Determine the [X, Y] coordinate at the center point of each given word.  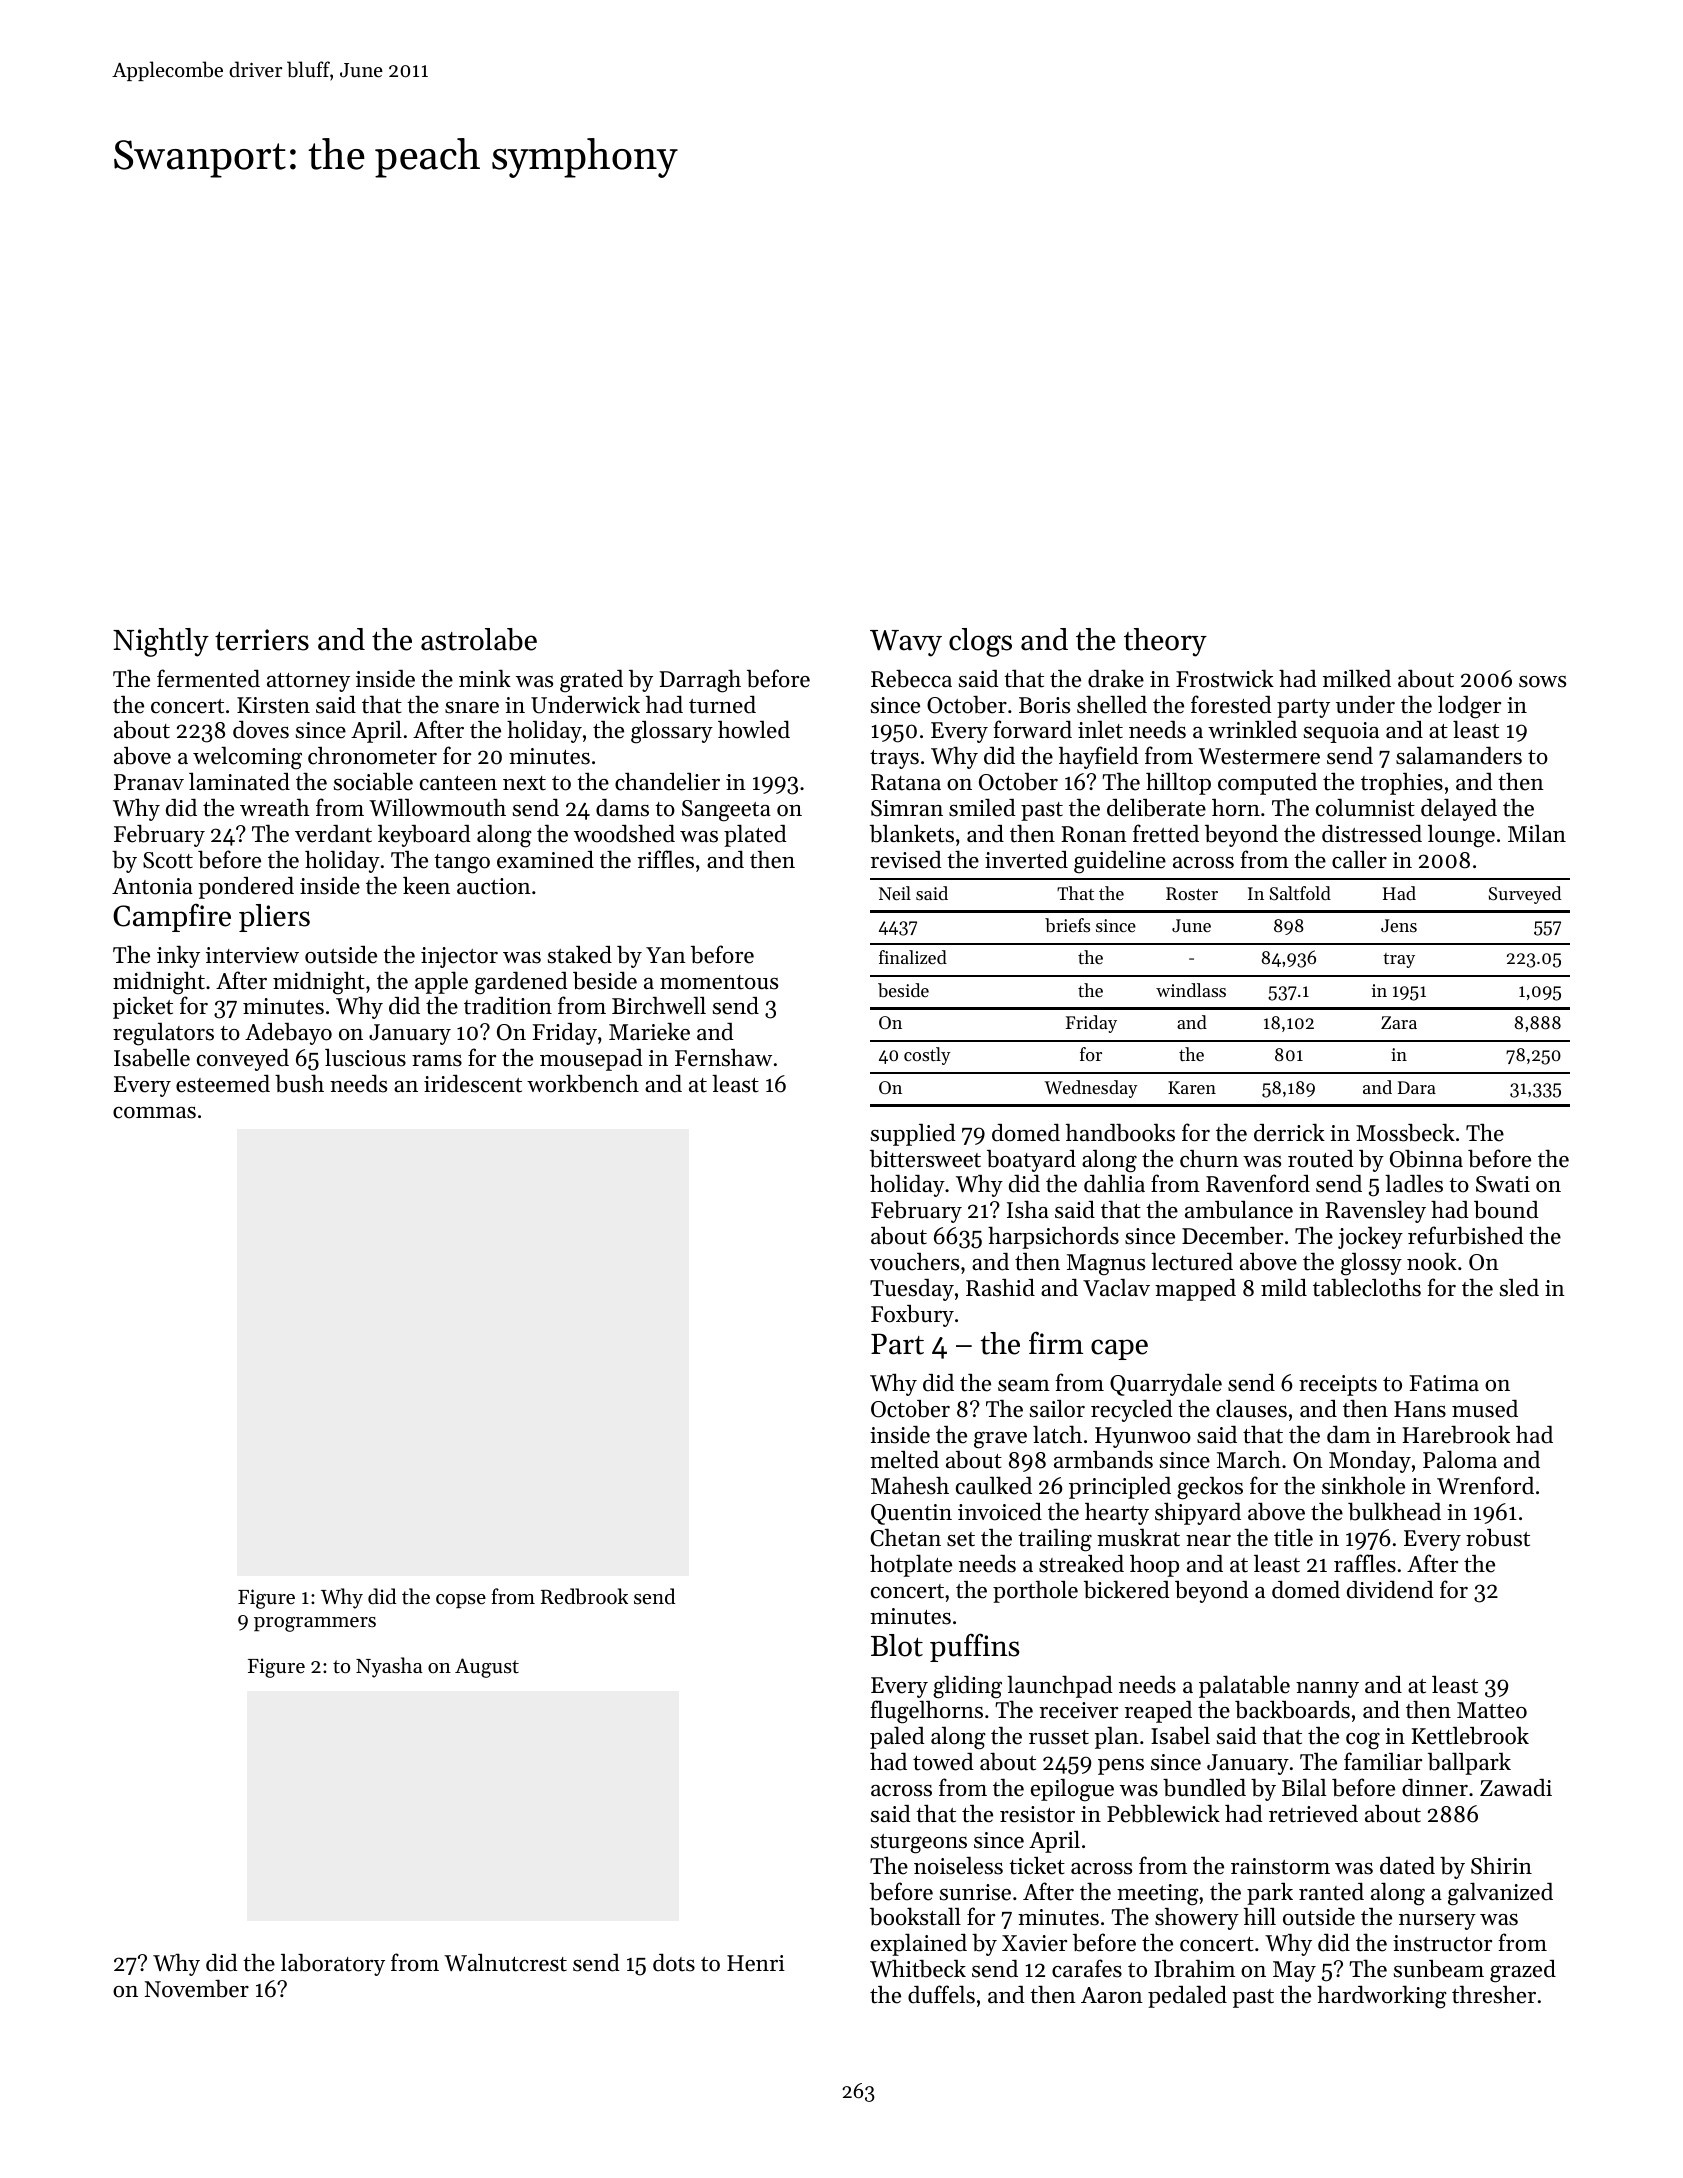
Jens [1399, 925]
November [197, 1989]
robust [1498, 1538]
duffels [941, 1994]
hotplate [911, 1565]
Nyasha [389, 1667]
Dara [1417, 1087]
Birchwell [659, 1005]
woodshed [624, 833]
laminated [239, 782]
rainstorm [1280, 1866]
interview [252, 955]
